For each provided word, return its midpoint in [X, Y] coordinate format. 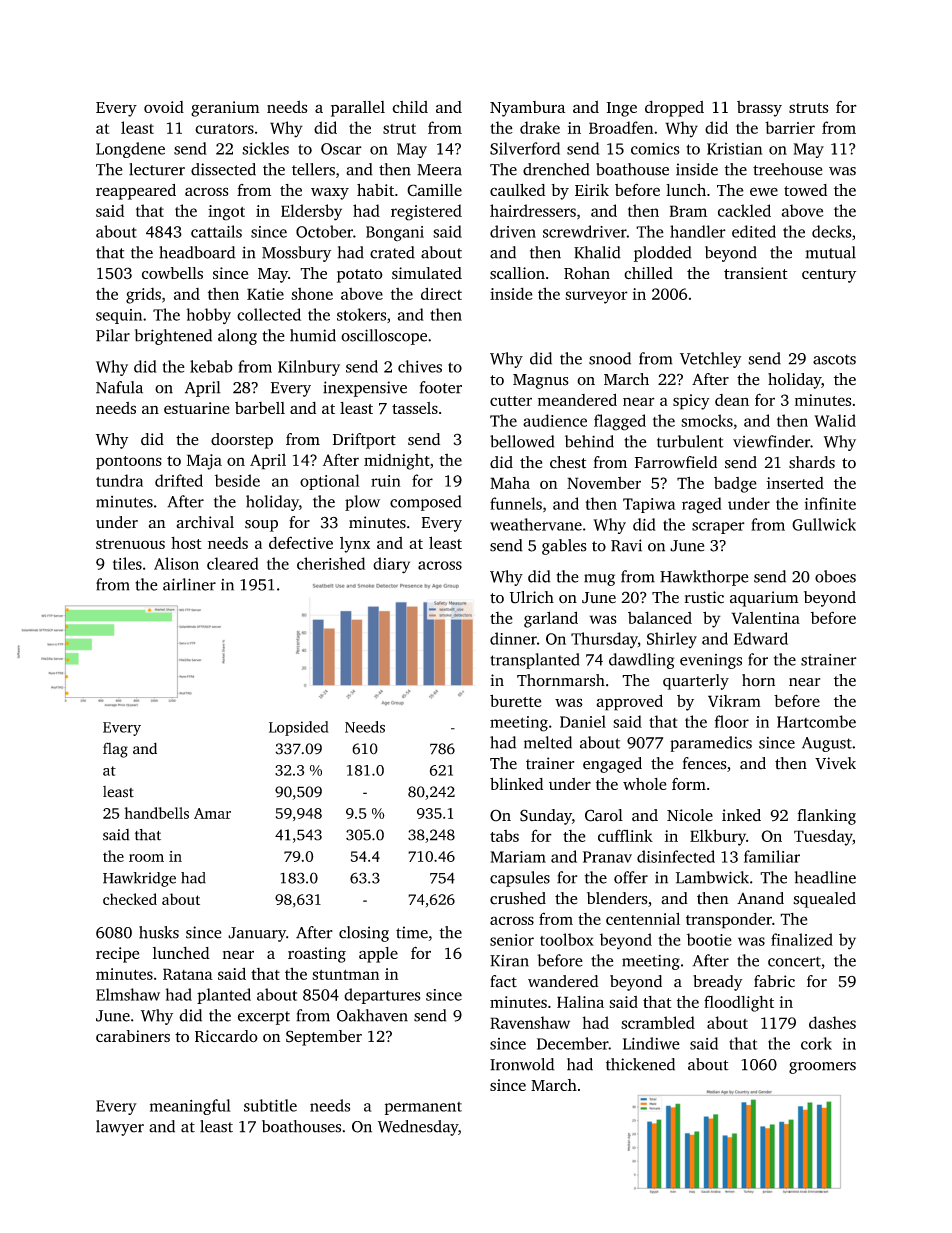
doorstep [242, 441]
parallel [358, 109]
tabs [504, 836]
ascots [834, 359]
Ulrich [532, 597]
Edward [761, 638]
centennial [643, 918]
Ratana [188, 974]
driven [513, 231]
